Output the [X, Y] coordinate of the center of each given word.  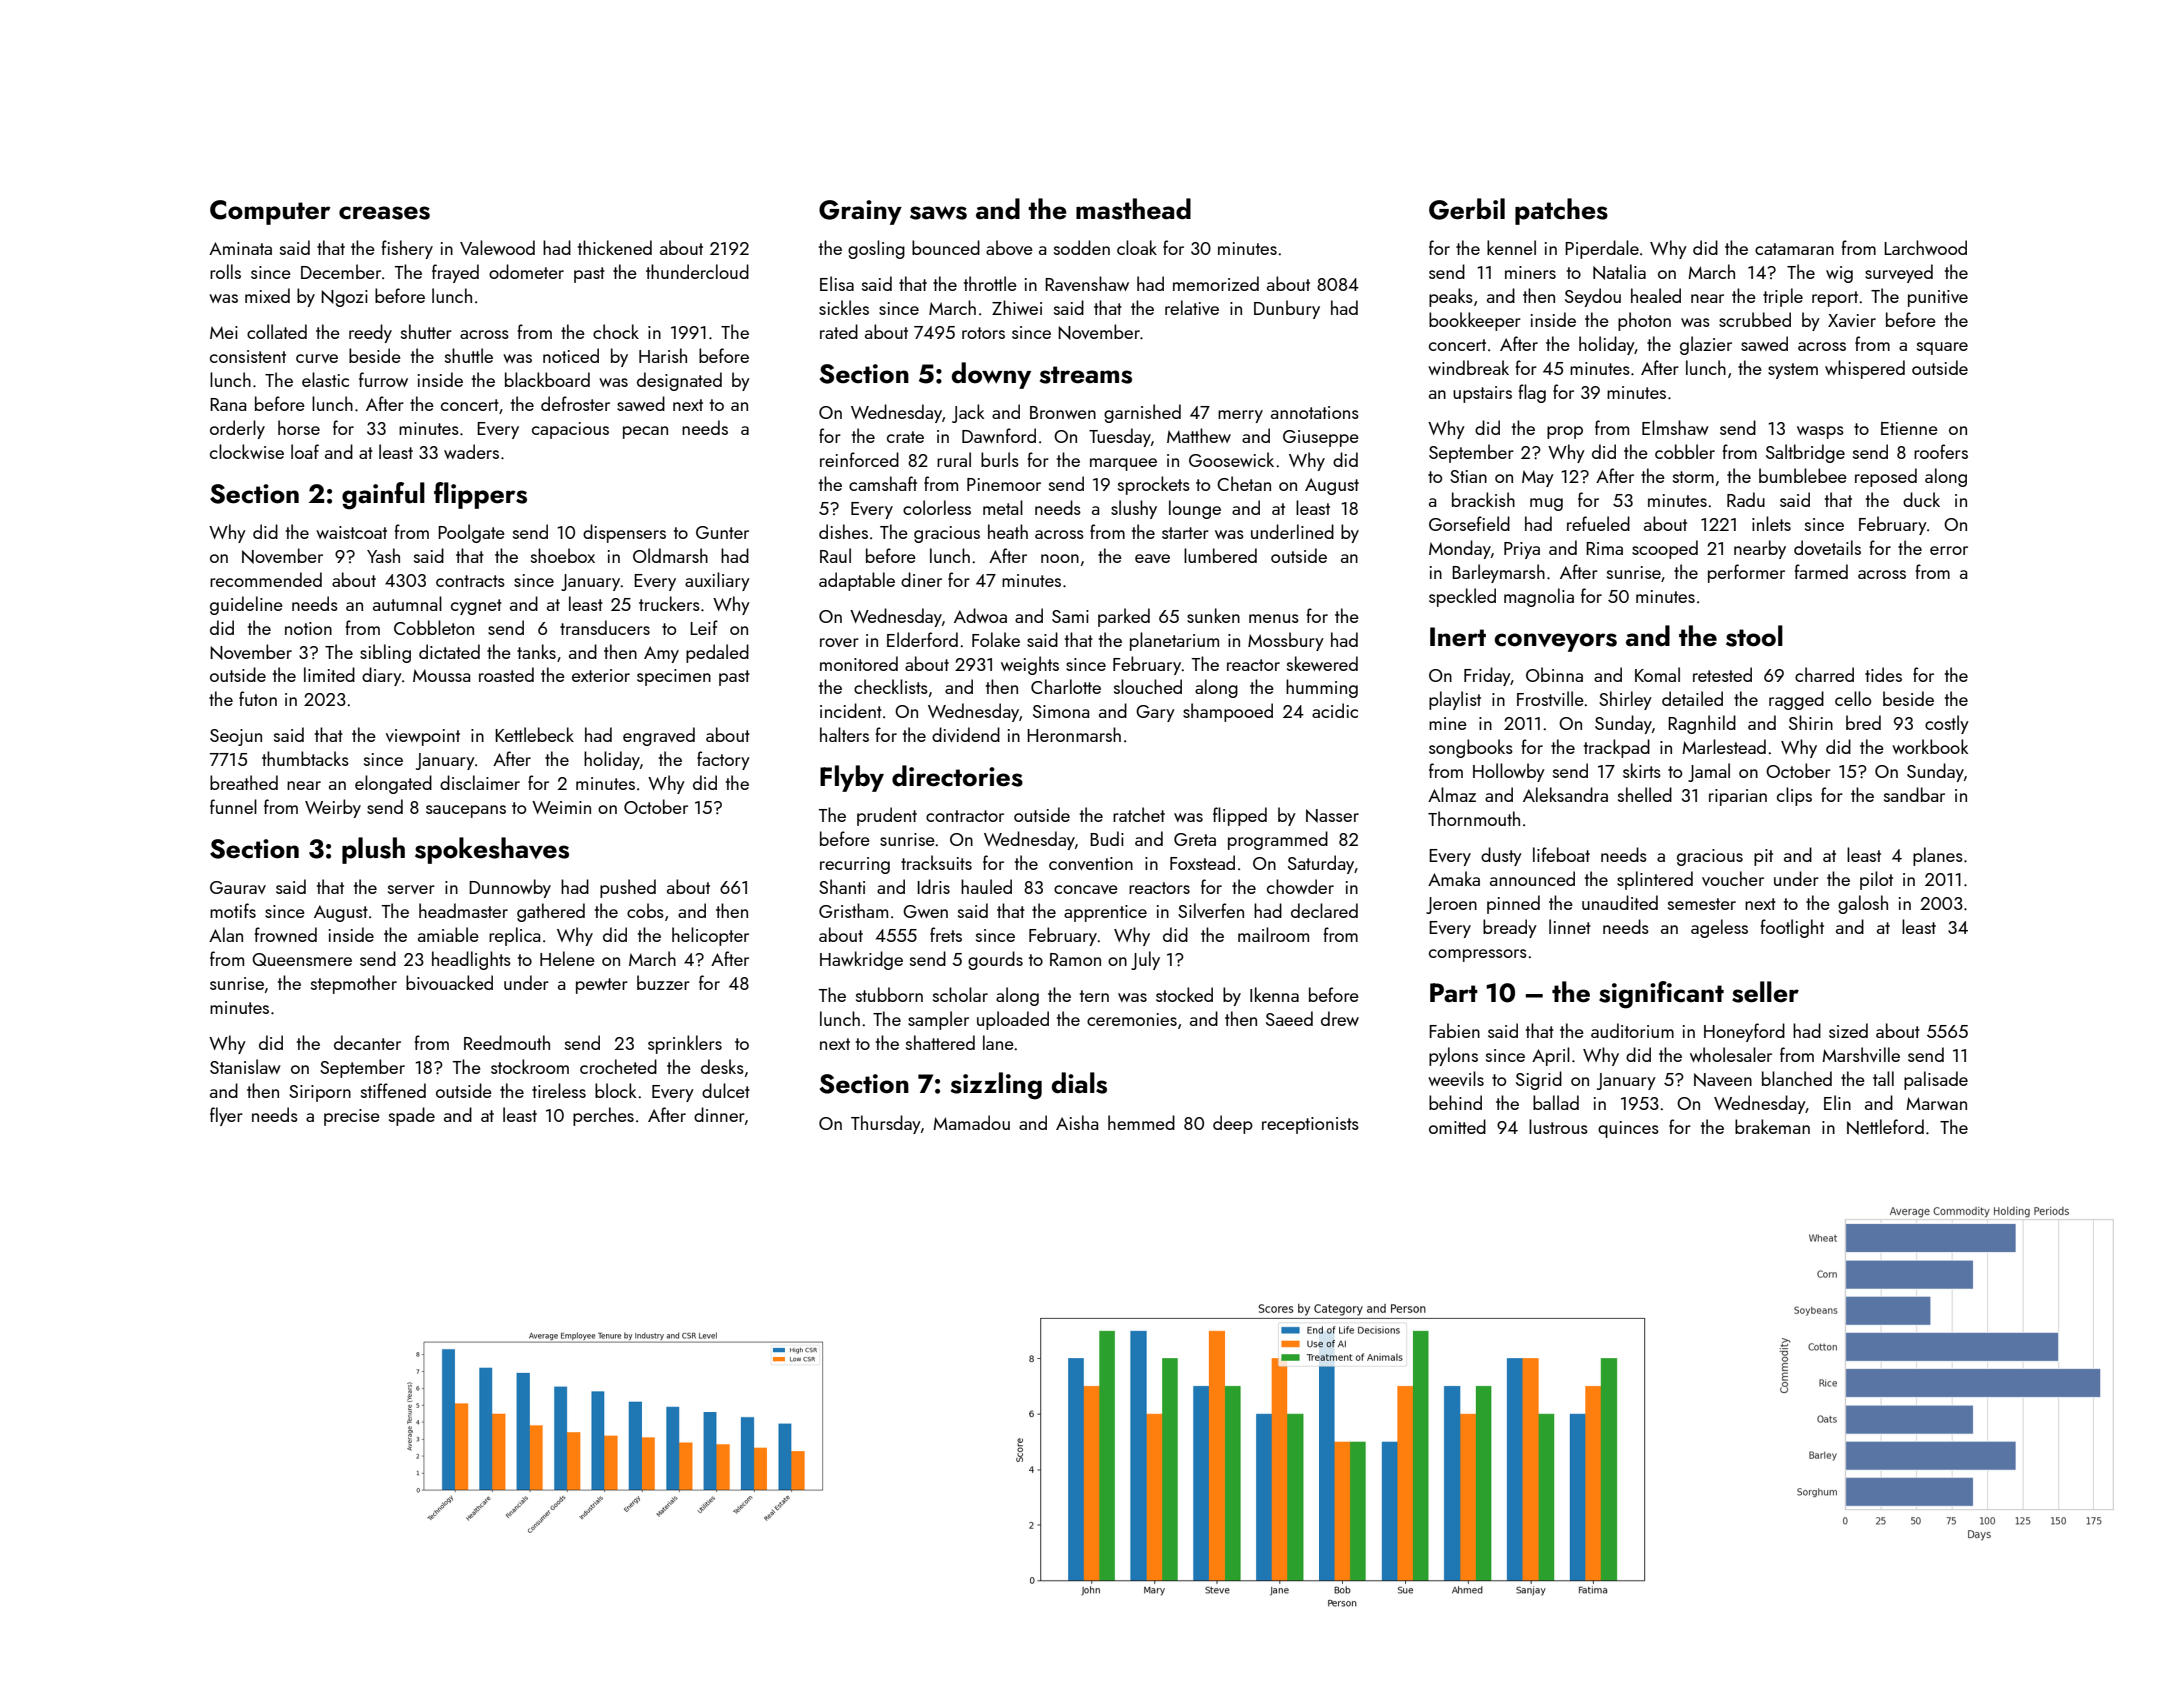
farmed [1821, 571]
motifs [233, 910]
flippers [480, 495]
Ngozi [344, 298]
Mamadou [971, 1122]
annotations [1315, 412]
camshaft [883, 483]
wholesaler [1731, 1054]
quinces [1628, 1129]
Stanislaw [245, 1066]
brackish [1483, 499]
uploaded [1013, 1020]
